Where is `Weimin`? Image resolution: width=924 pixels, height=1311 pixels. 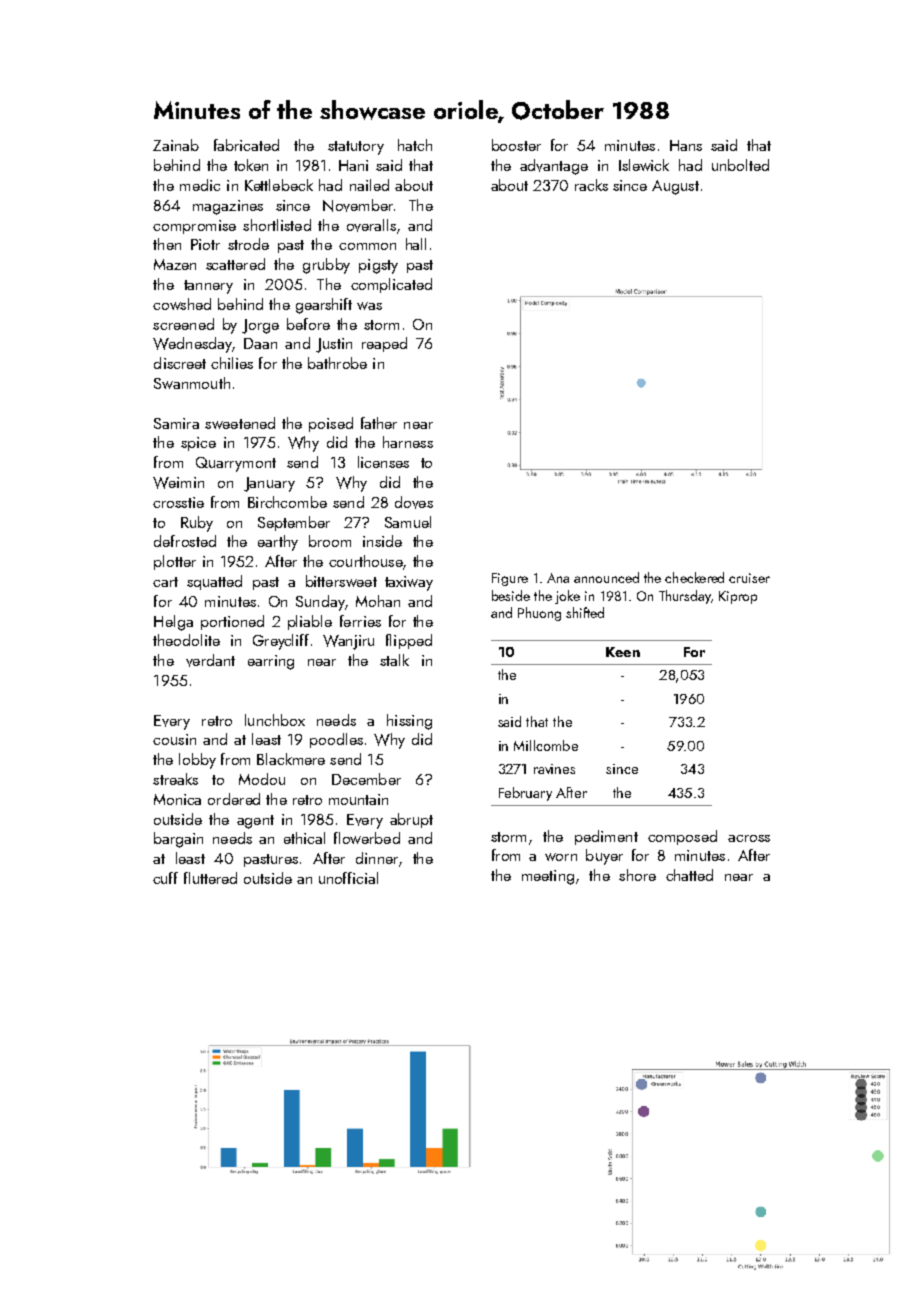 Weimin is located at coordinates (178, 483).
